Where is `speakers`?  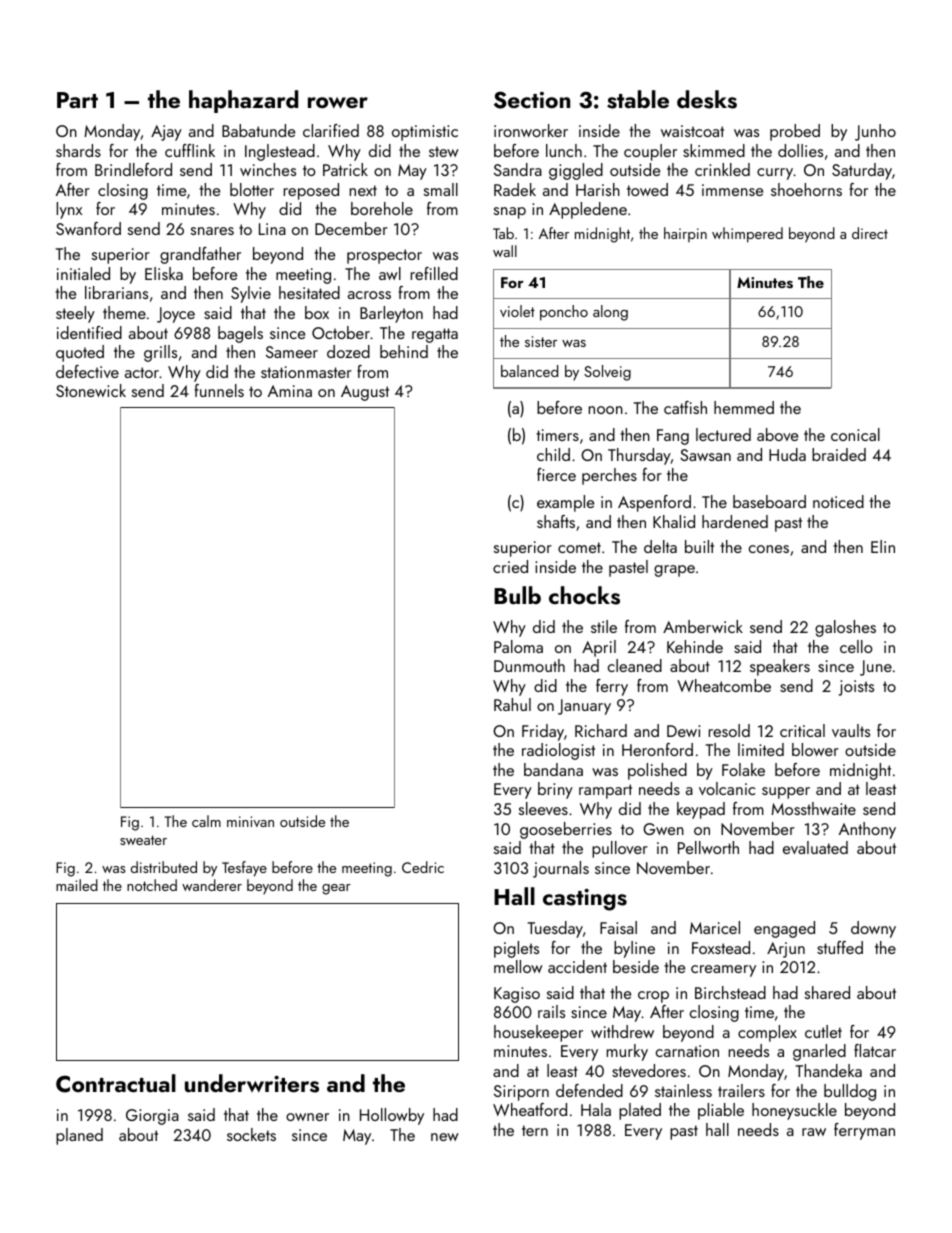
speakers is located at coordinates (780, 667).
